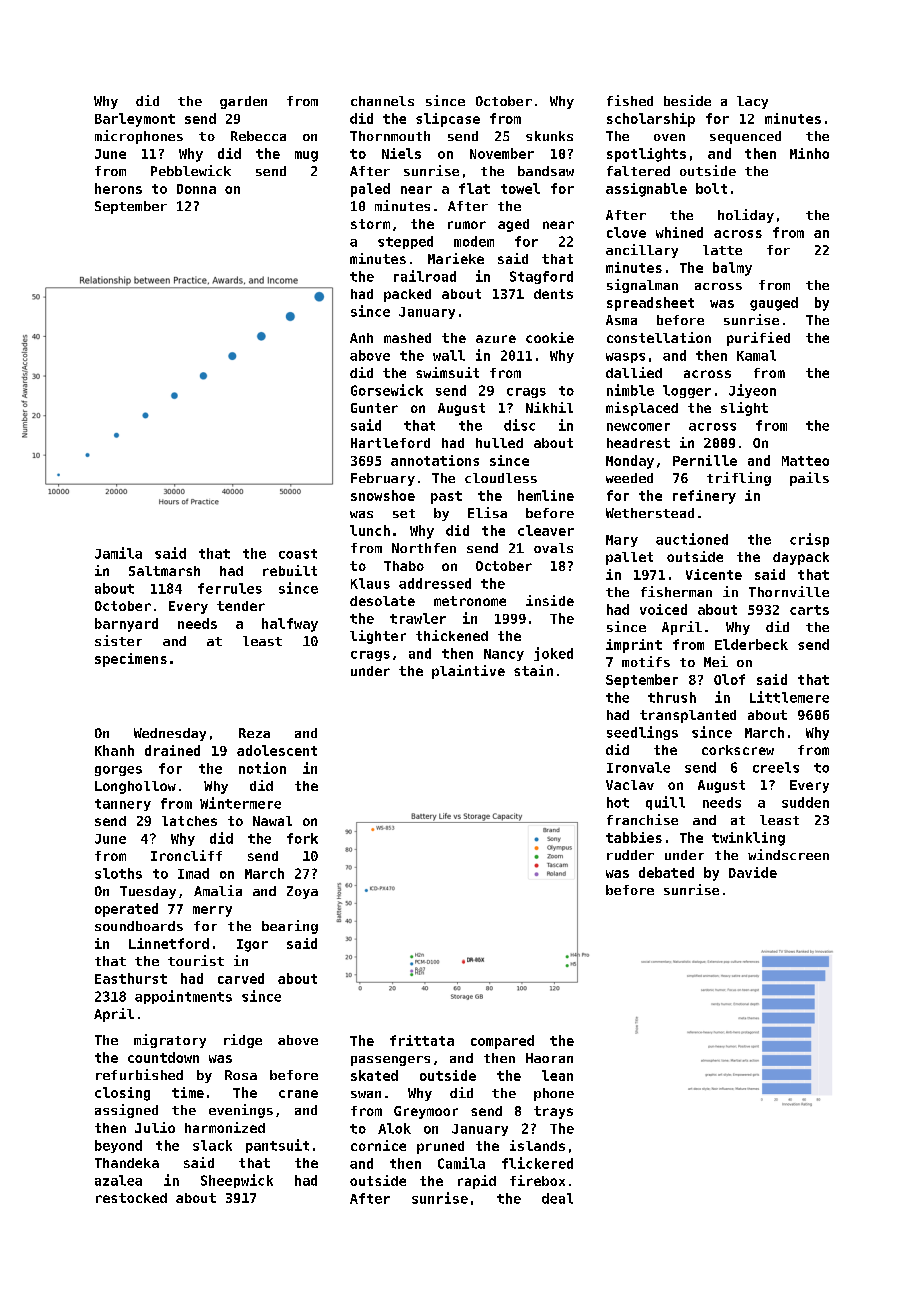 The image size is (924, 1308). Describe the element at coordinates (738, 750) in the screenshot. I see `corkscrew` at that location.
